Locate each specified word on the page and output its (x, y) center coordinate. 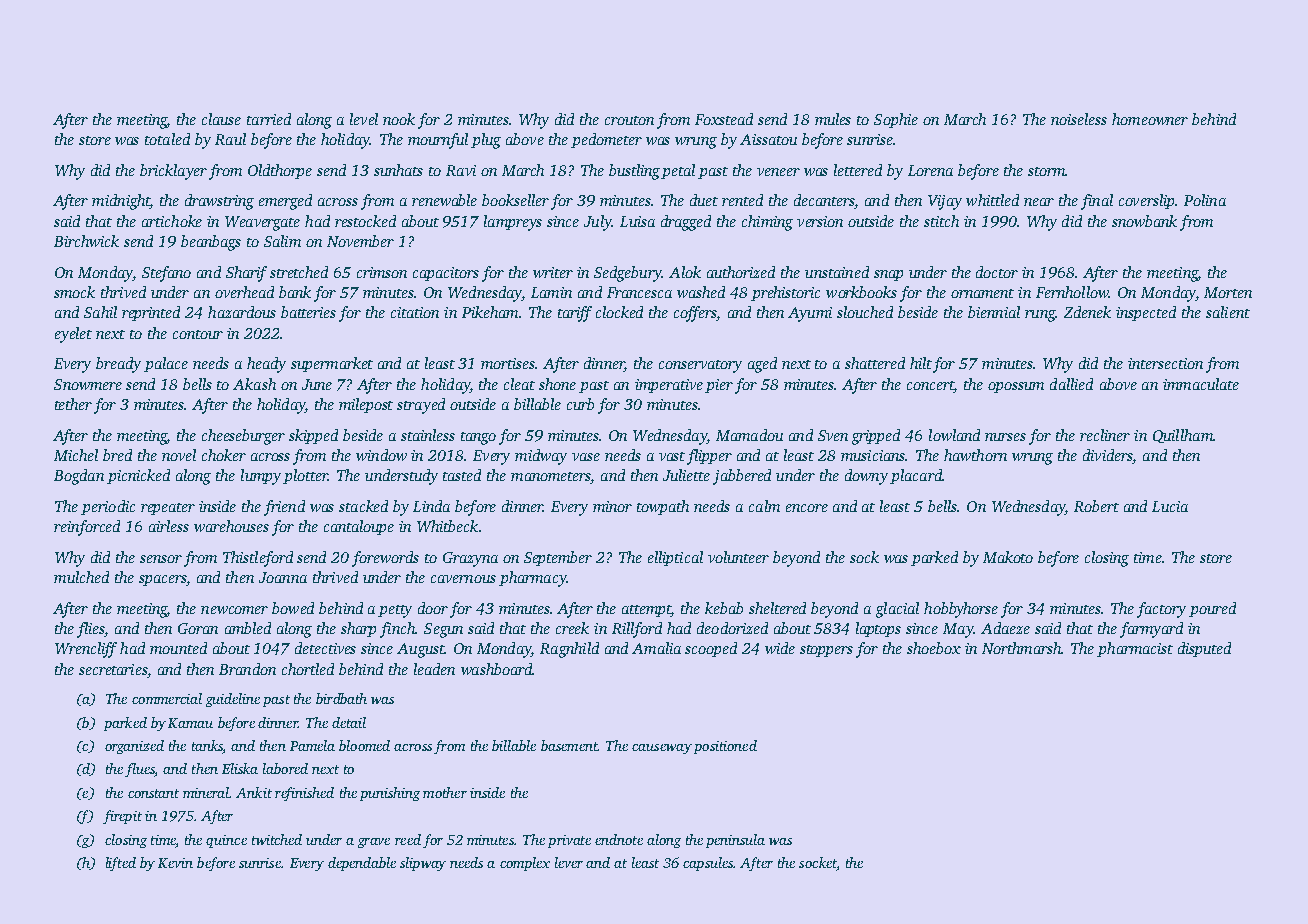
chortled (308, 669)
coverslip (1146, 201)
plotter (305, 476)
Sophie (896, 120)
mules (833, 119)
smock (74, 292)
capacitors (446, 274)
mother (445, 792)
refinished (304, 794)
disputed (1204, 649)
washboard (497, 669)
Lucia (1170, 506)
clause (221, 119)
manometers (551, 478)
